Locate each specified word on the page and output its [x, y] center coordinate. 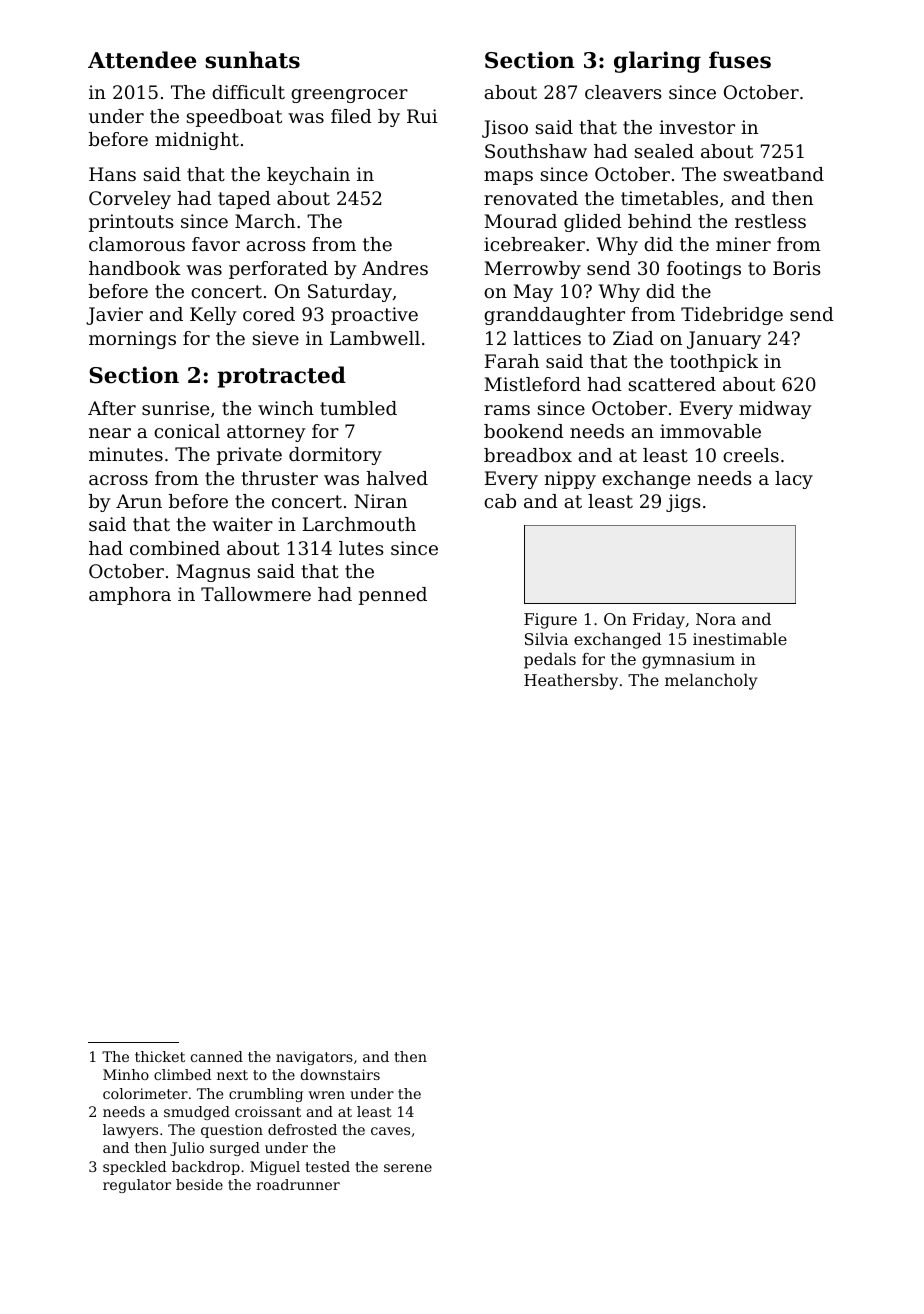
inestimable [740, 638]
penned [393, 596]
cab [500, 501]
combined [175, 548]
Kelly [213, 316]
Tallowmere [256, 594]
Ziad [633, 338]
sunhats [252, 60]
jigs [683, 503]
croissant [268, 1111]
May [533, 293]
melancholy [711, 681]
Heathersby [571, 681]
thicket [160, 1056]
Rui [422, 116]
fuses [740, 60]
